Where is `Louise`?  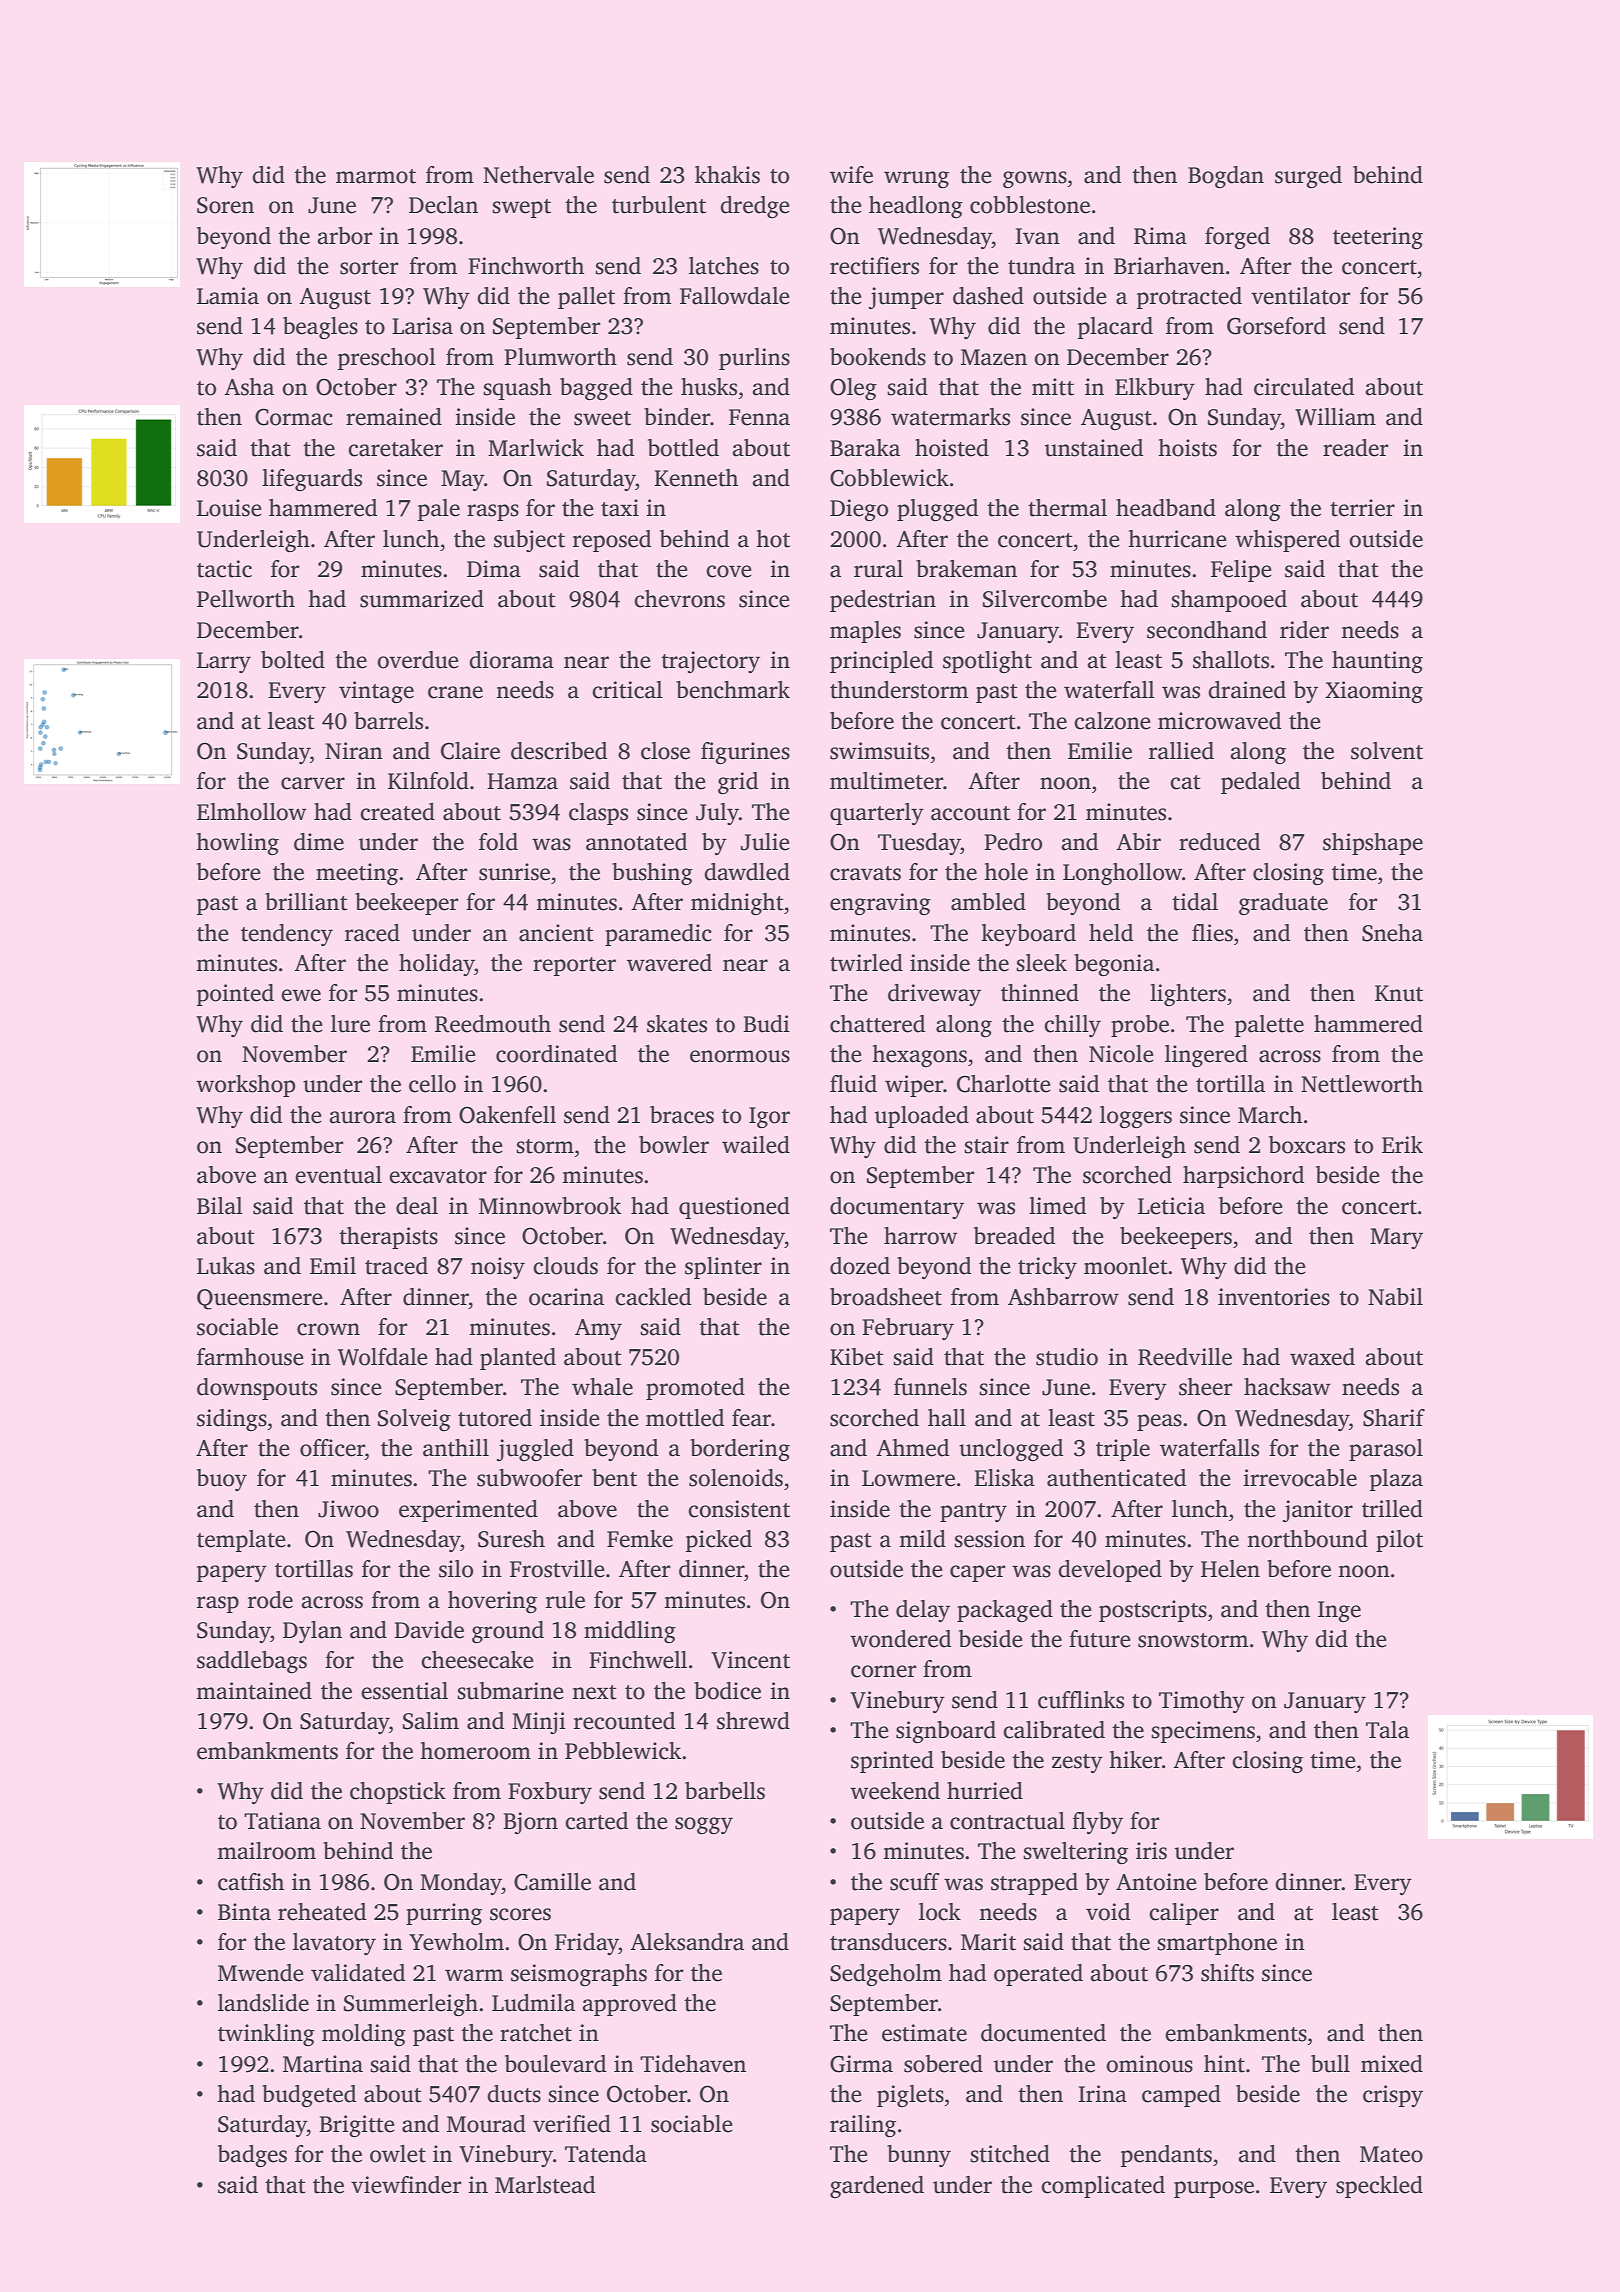 Louise is located at coordinates (229, 508).
